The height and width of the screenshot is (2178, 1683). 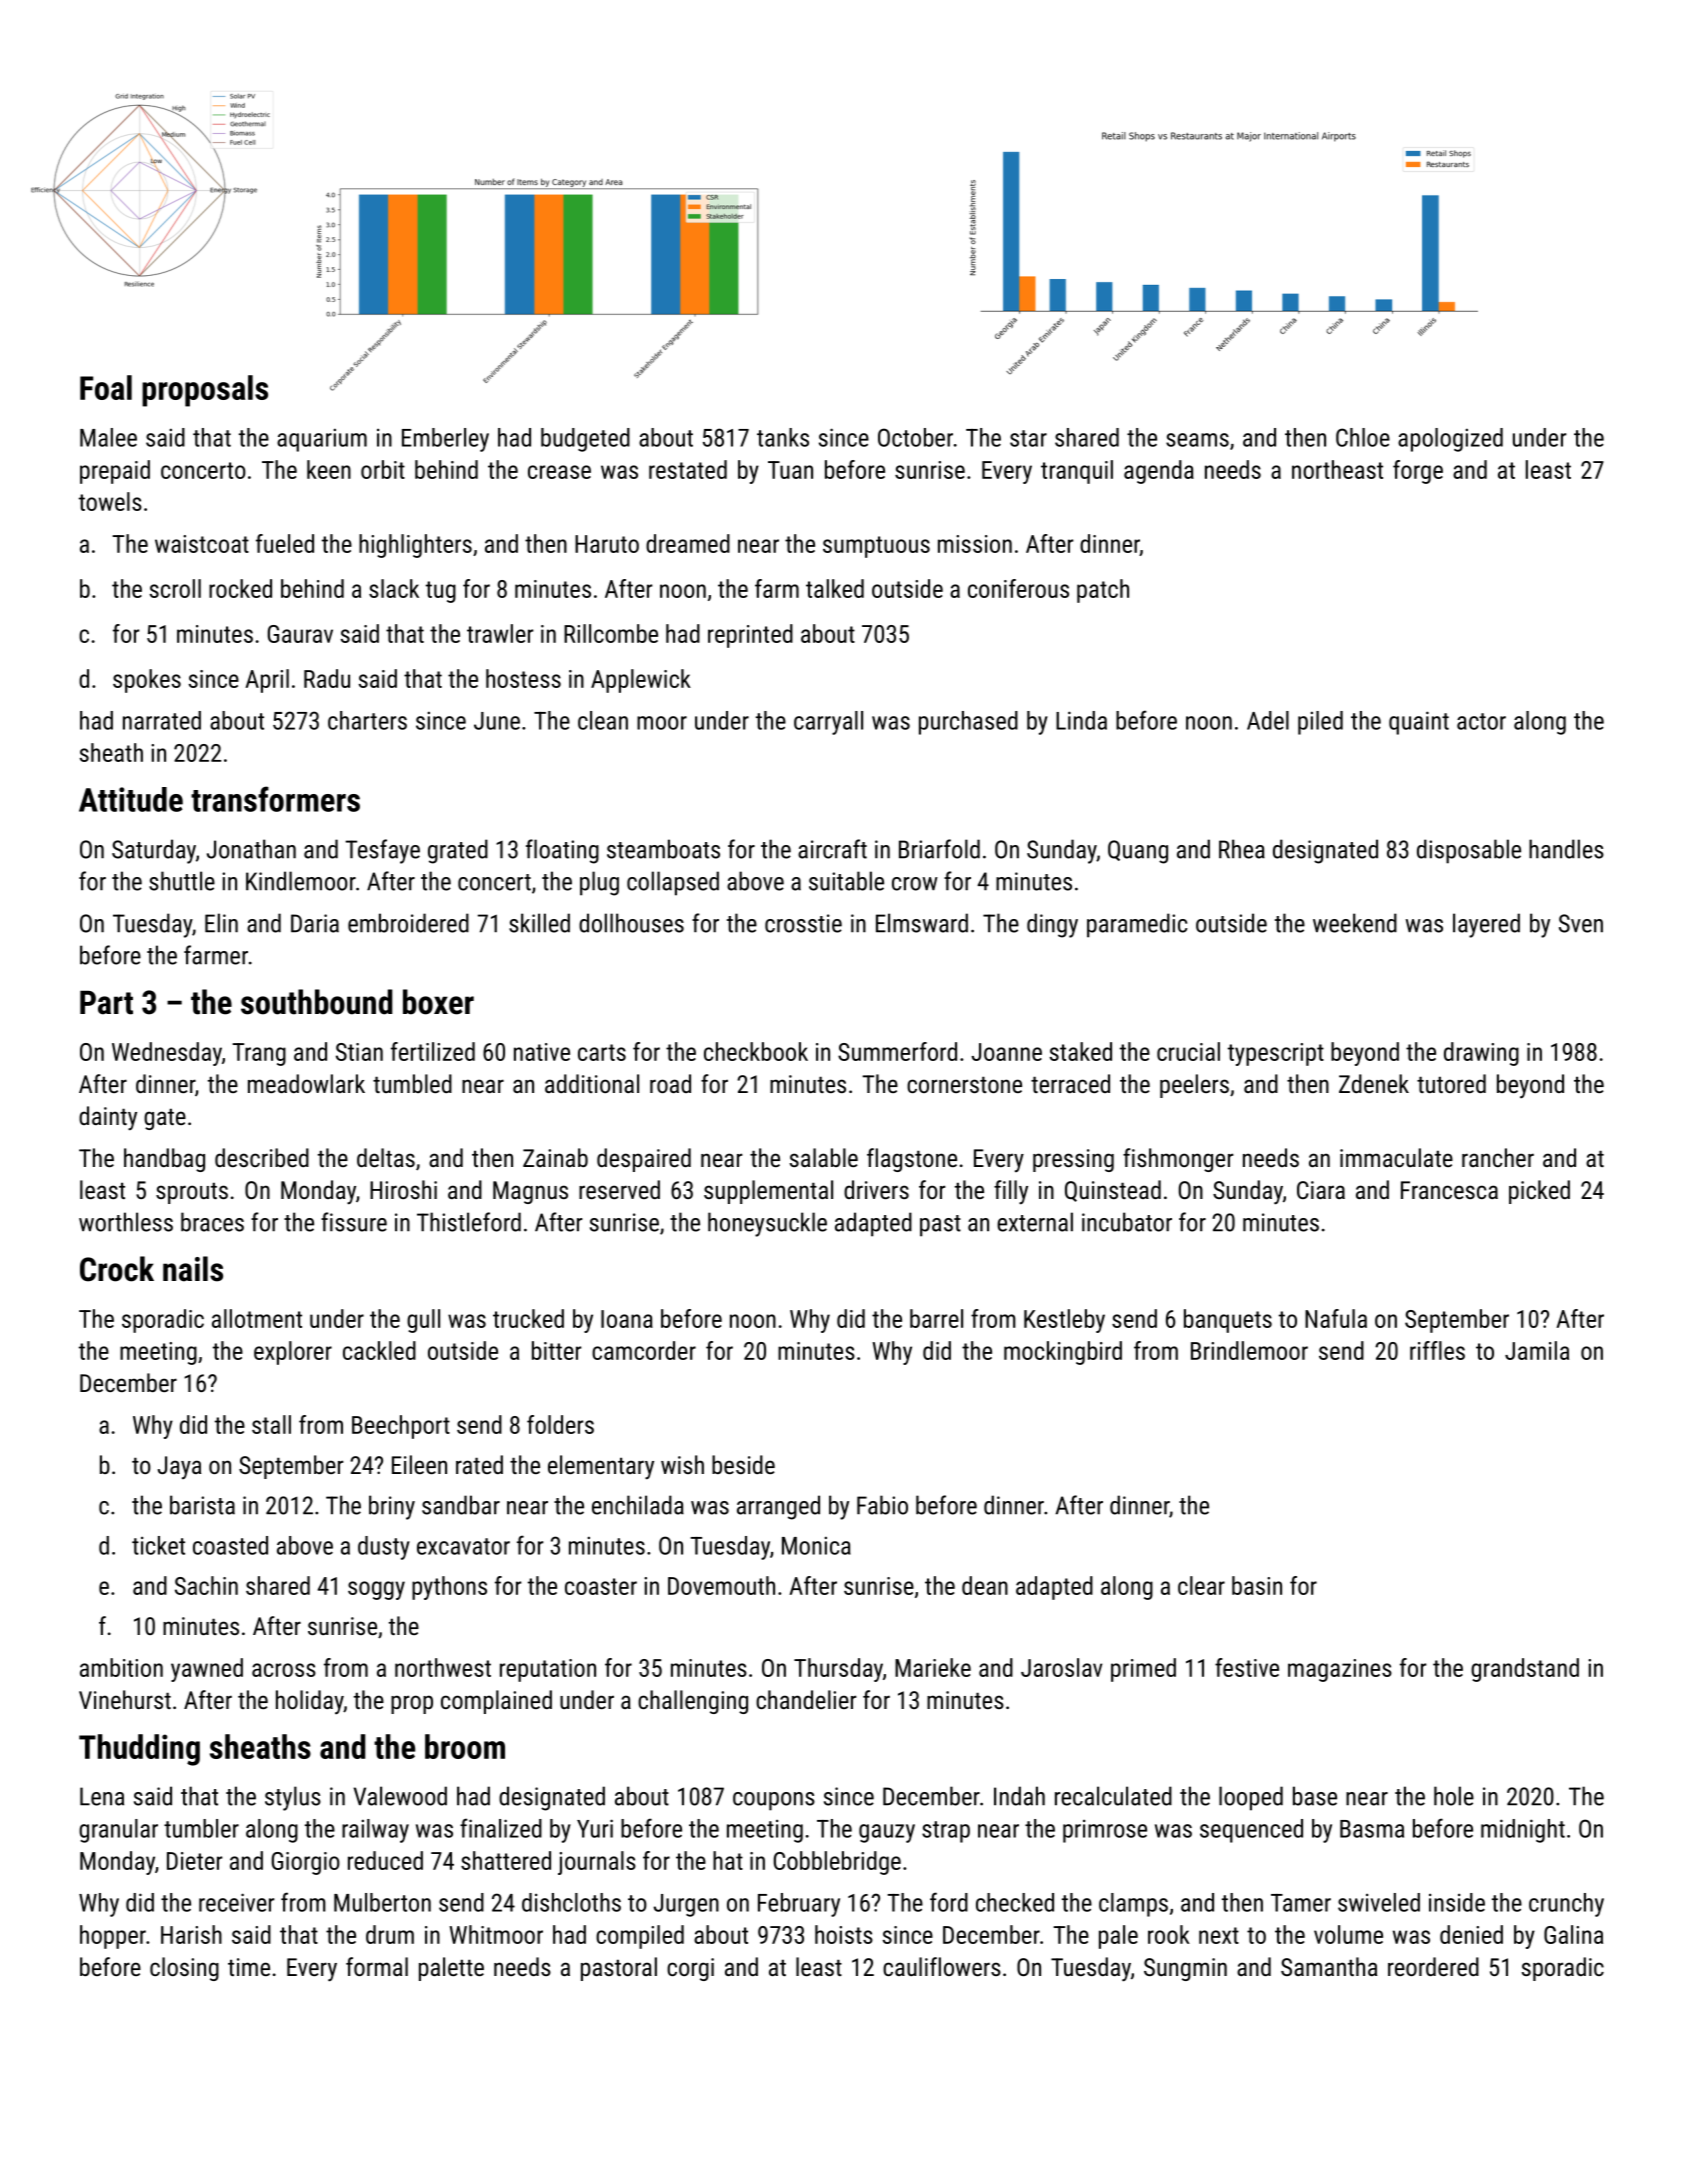 What do you see at coordinates (942, 1966) in the screenshot?
I see `cauliflowers` at bounding box center [942, 1966].
